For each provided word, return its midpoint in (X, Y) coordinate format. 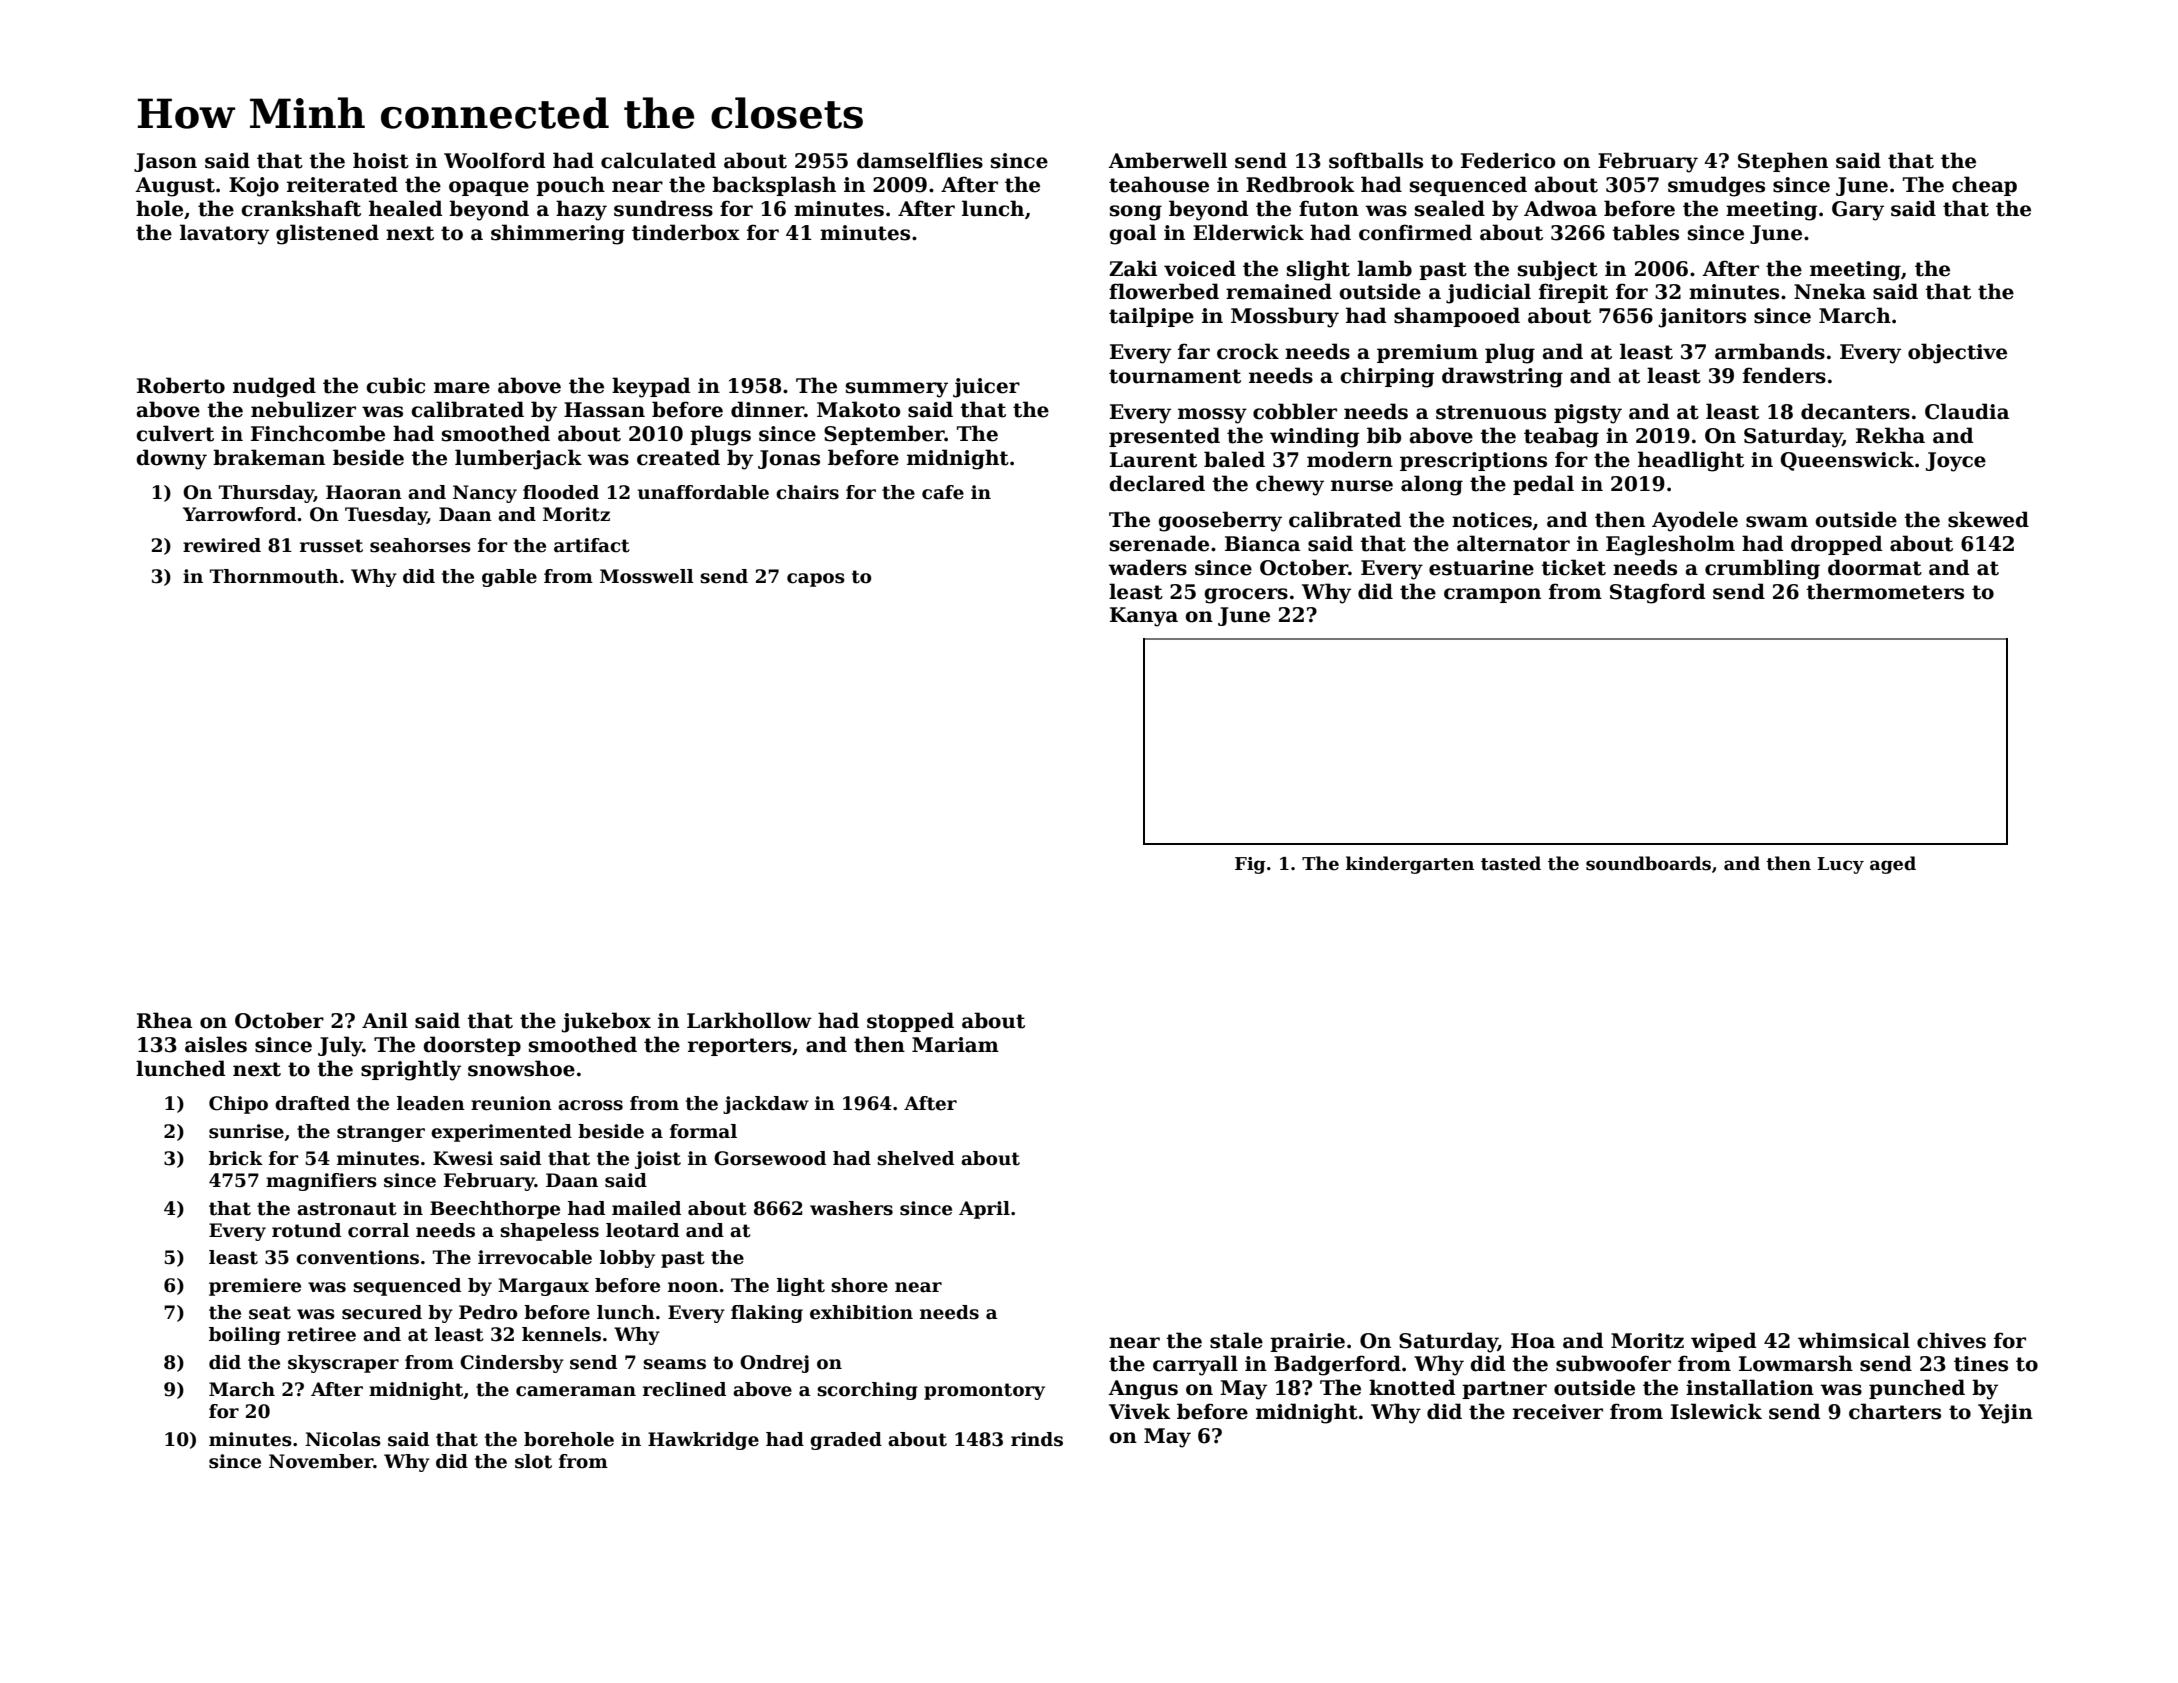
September (884, 435)
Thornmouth (274, 576)
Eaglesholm (1670, 545)
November (321, 1461)
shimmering (558, 234)
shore (859, 1285)
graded (846, 1441)
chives (1951, 1340)
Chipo (238, 1105)
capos (816, 580)
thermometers (1885, 591)
